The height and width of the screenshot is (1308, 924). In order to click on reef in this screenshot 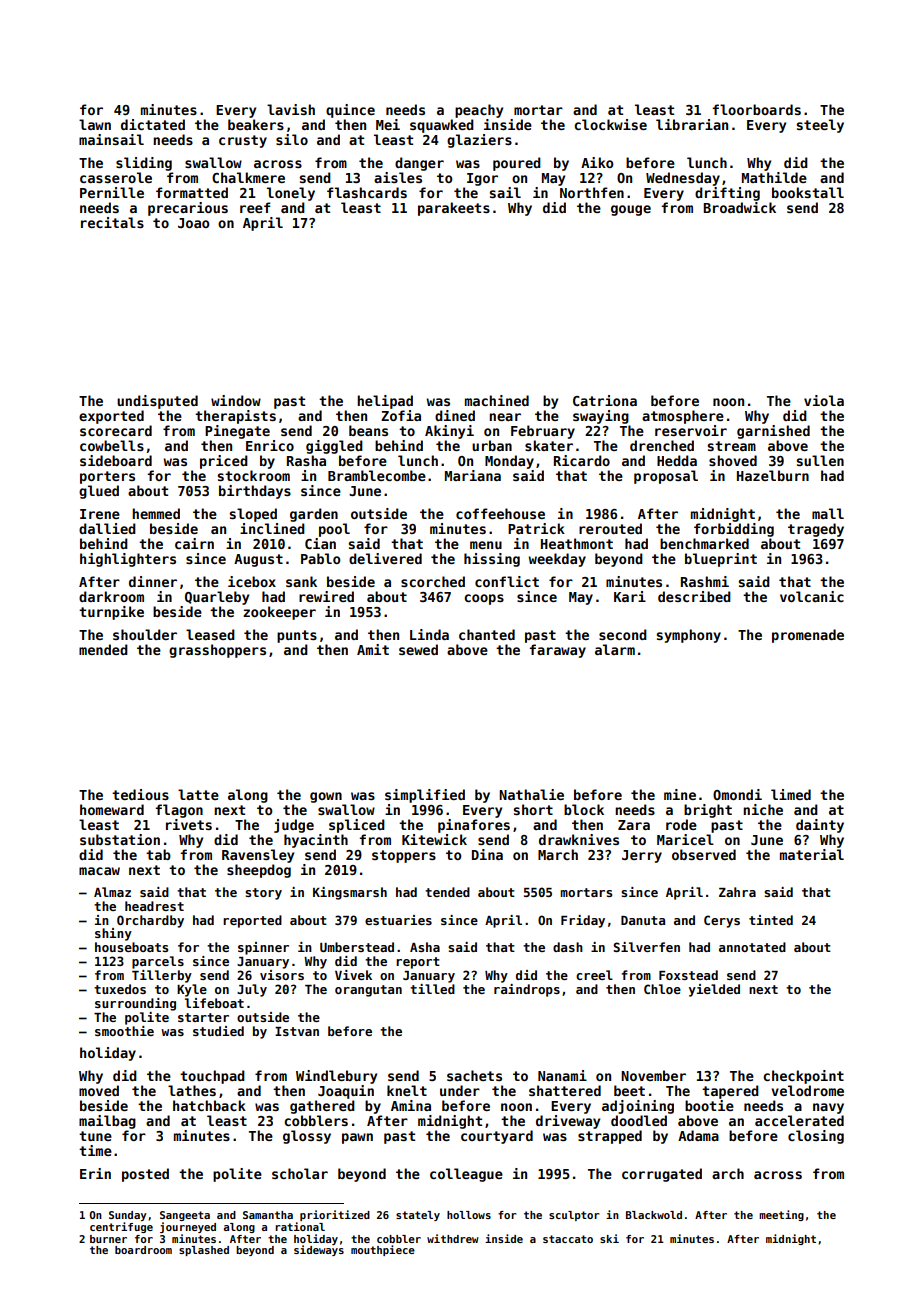, I will do `click(255, 207)`.
